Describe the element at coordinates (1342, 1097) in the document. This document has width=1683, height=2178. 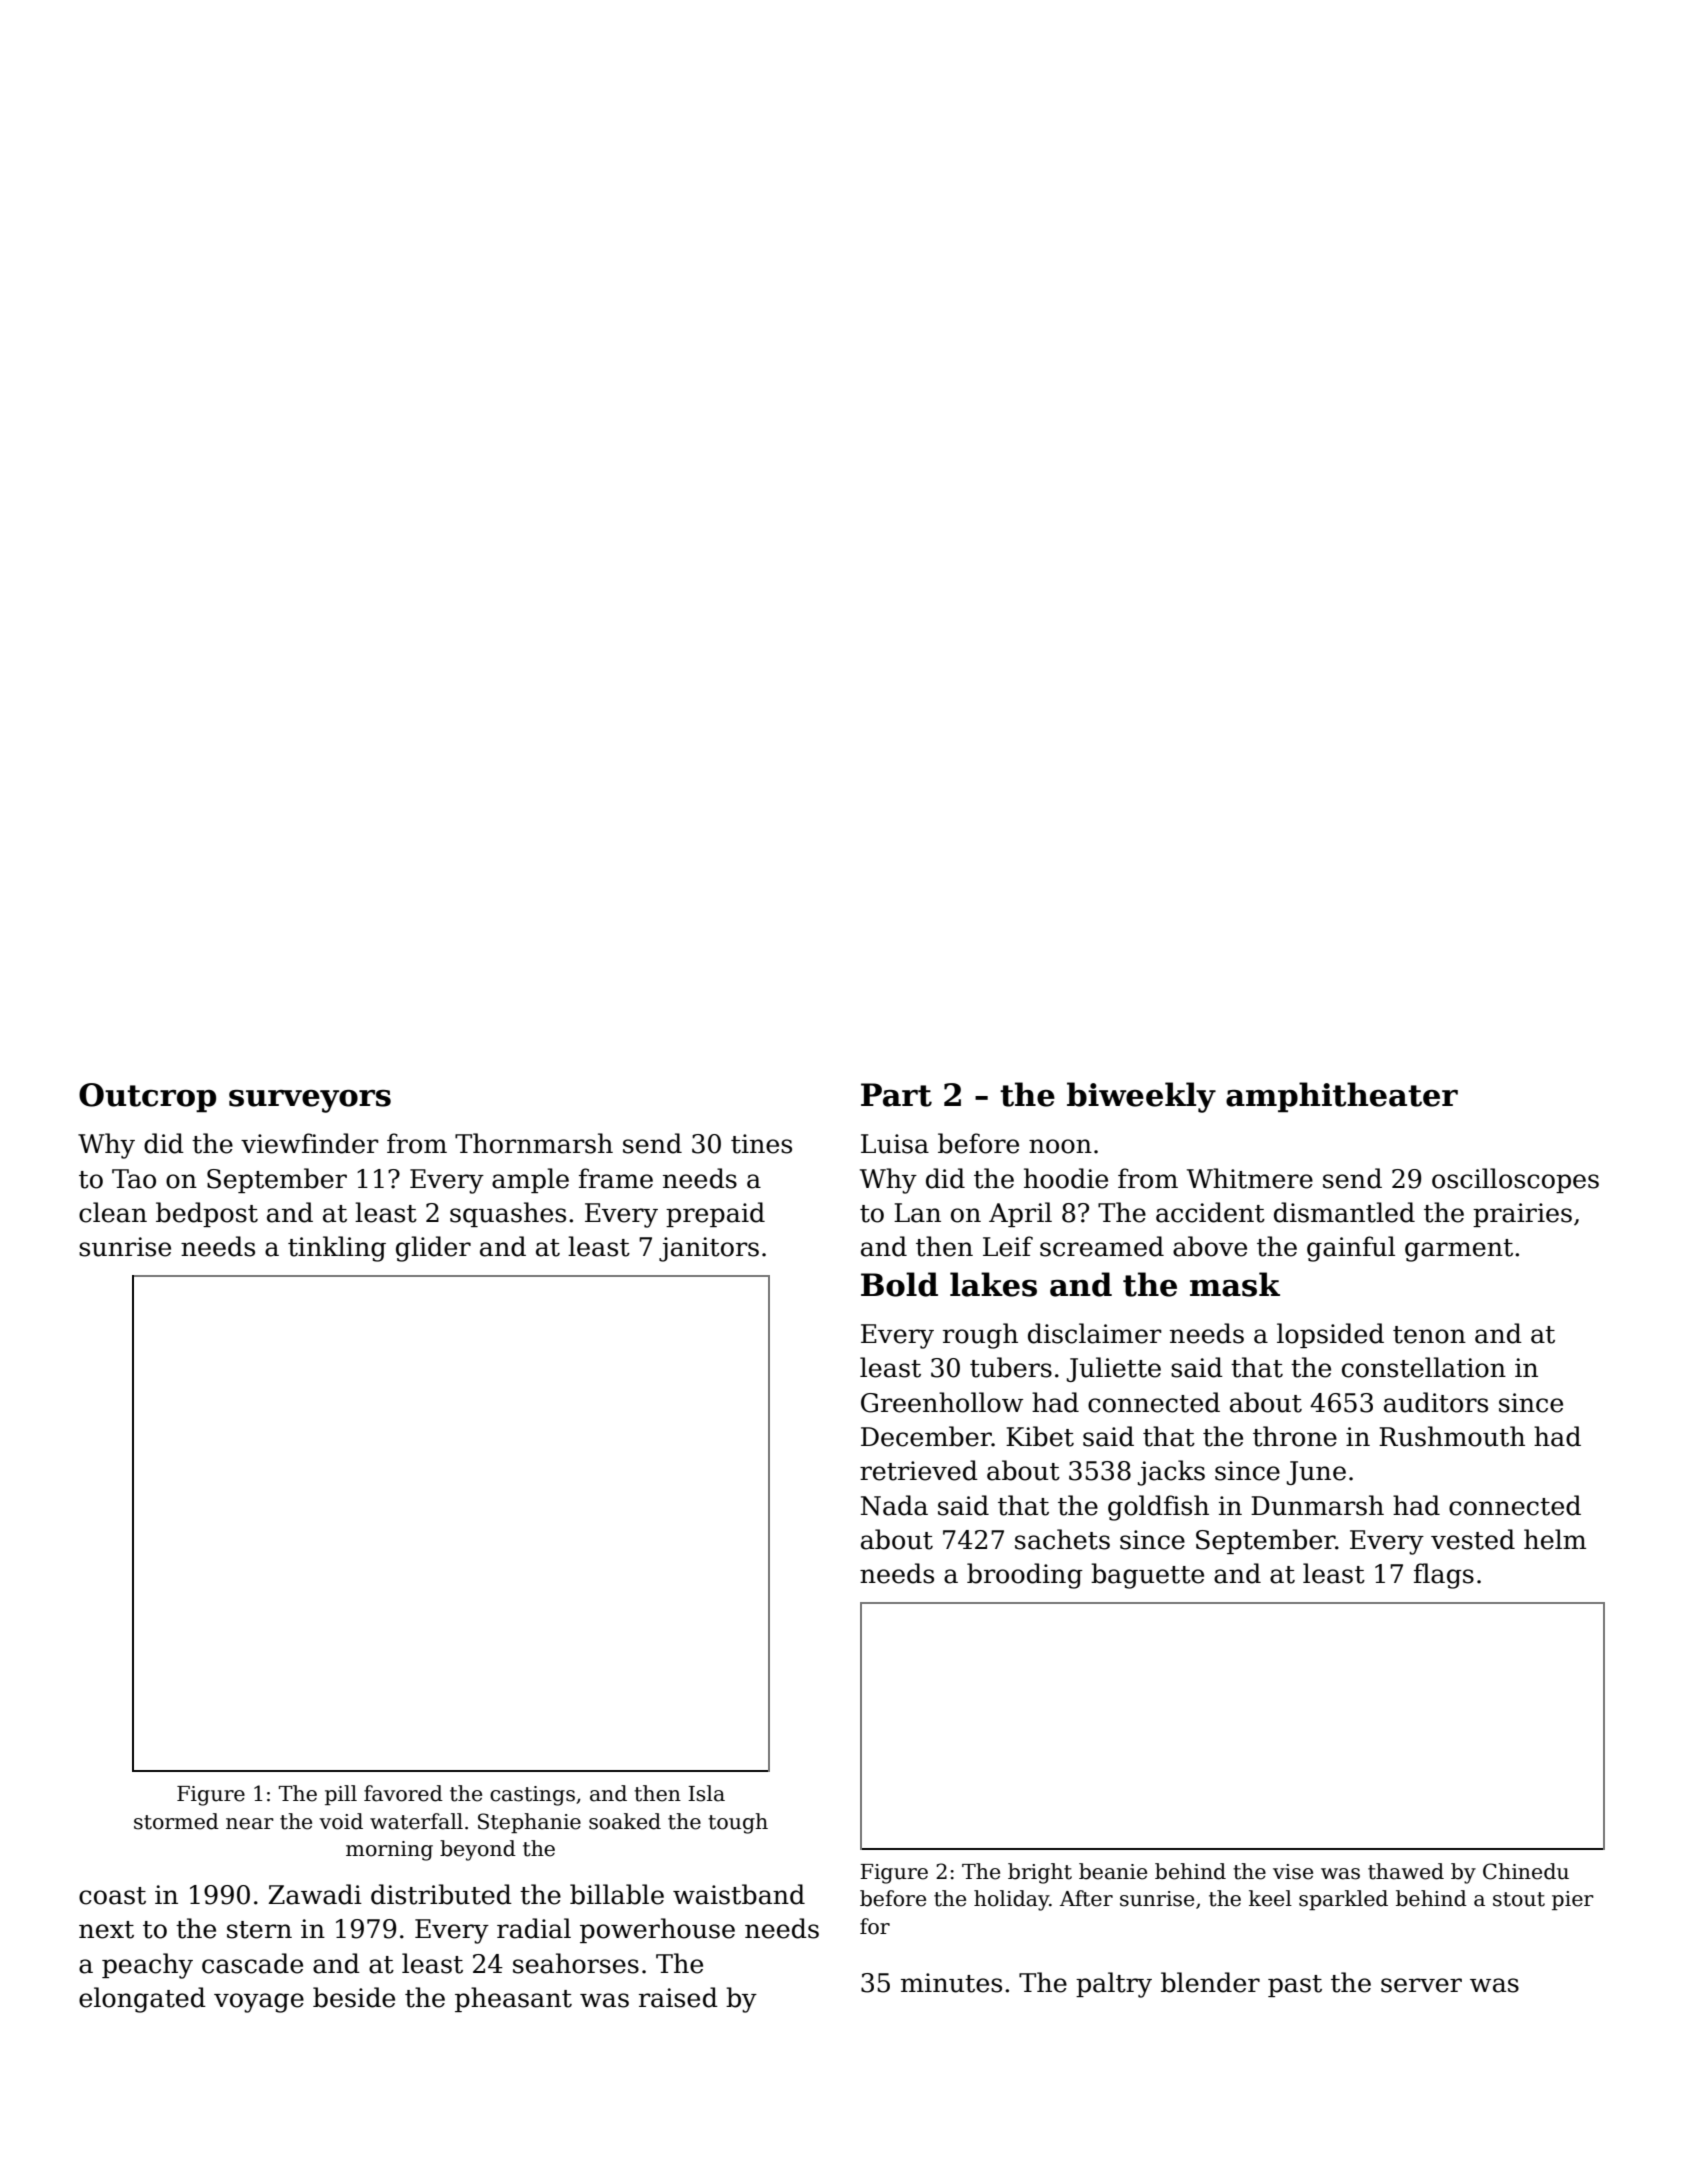
I see `amphitheater` at that location.
